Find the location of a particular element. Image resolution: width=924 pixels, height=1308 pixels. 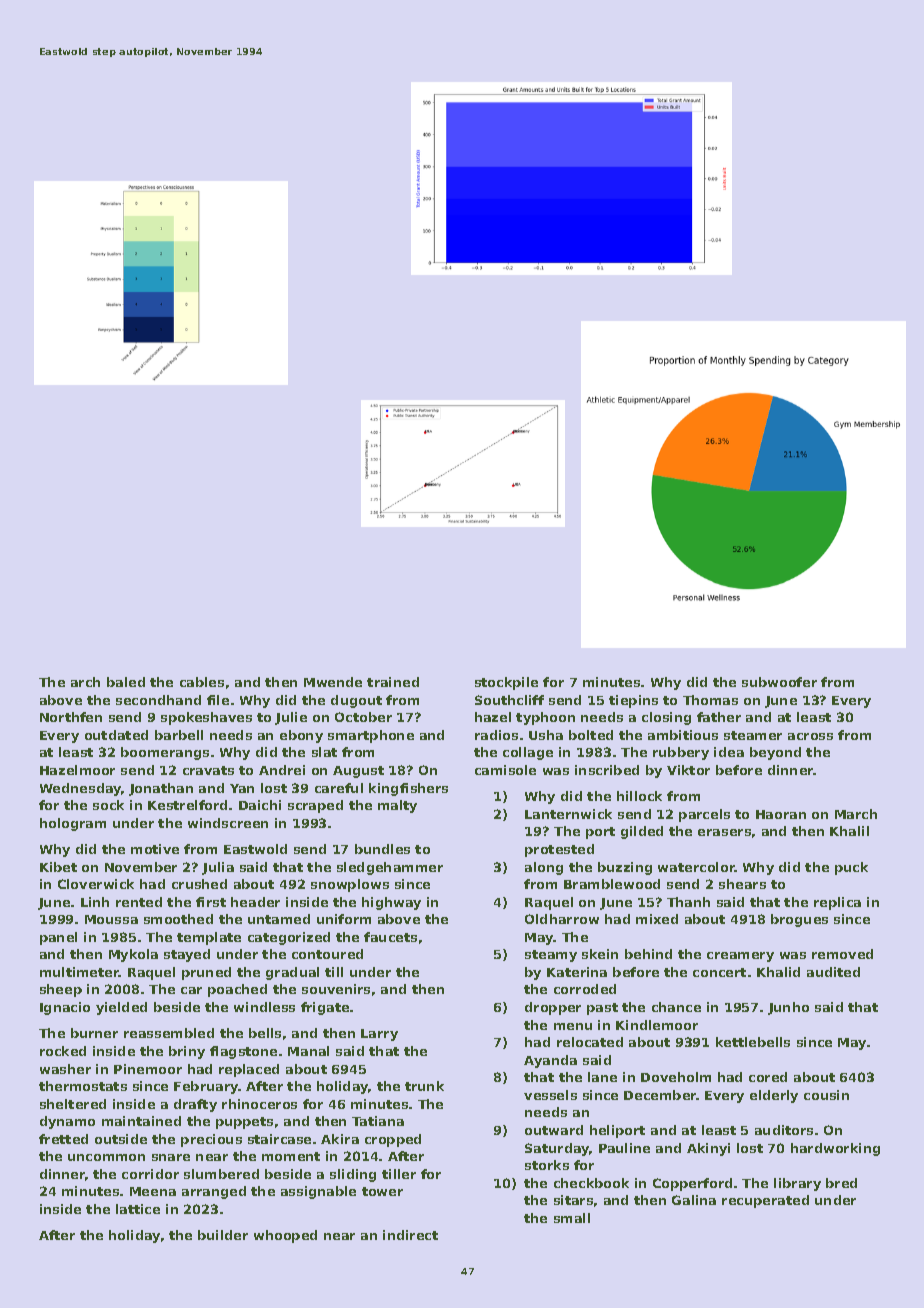

tiepins is located at coordinates (633, 701).
